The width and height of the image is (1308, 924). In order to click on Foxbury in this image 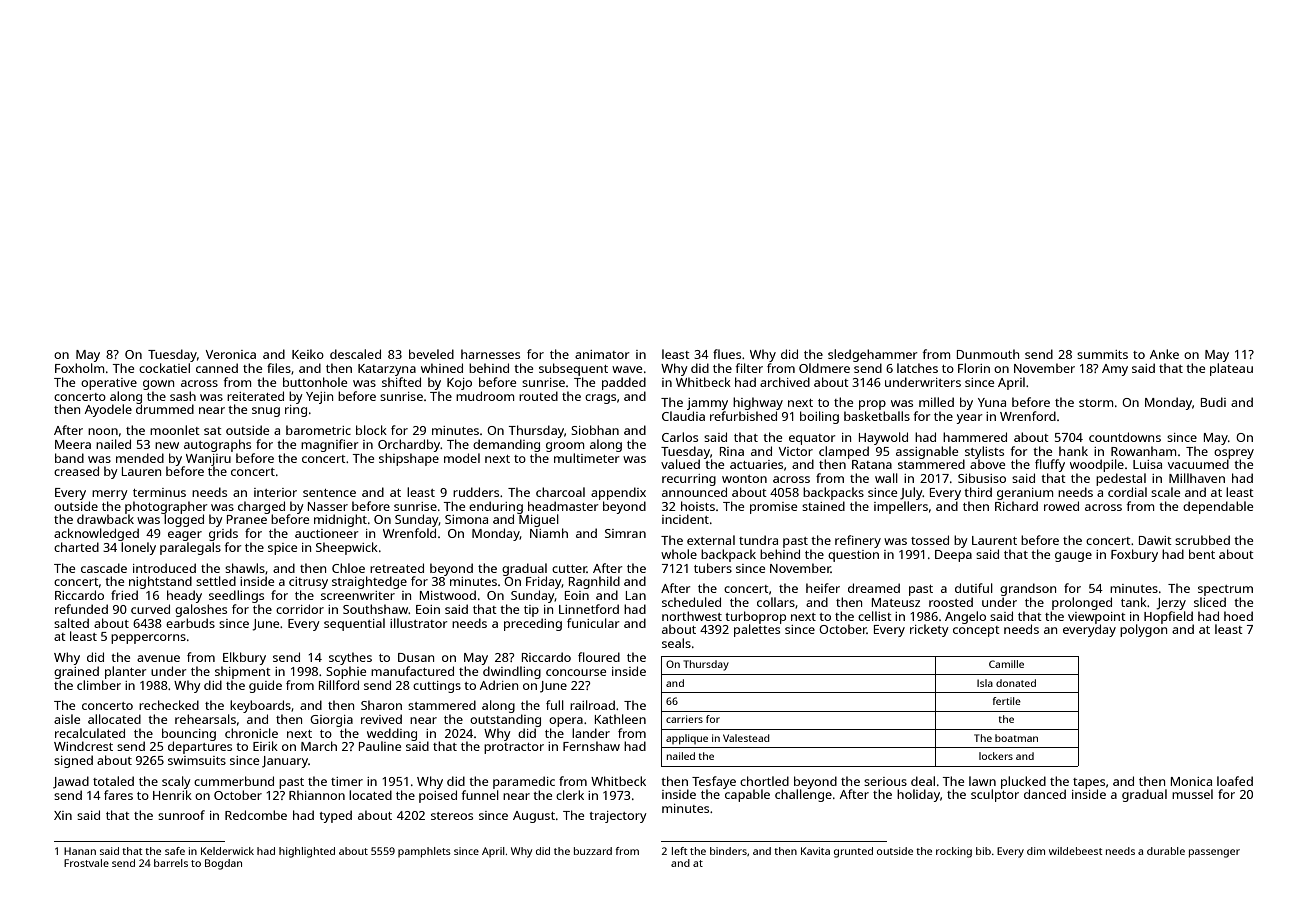, I will do `click(1134, 555)`.
